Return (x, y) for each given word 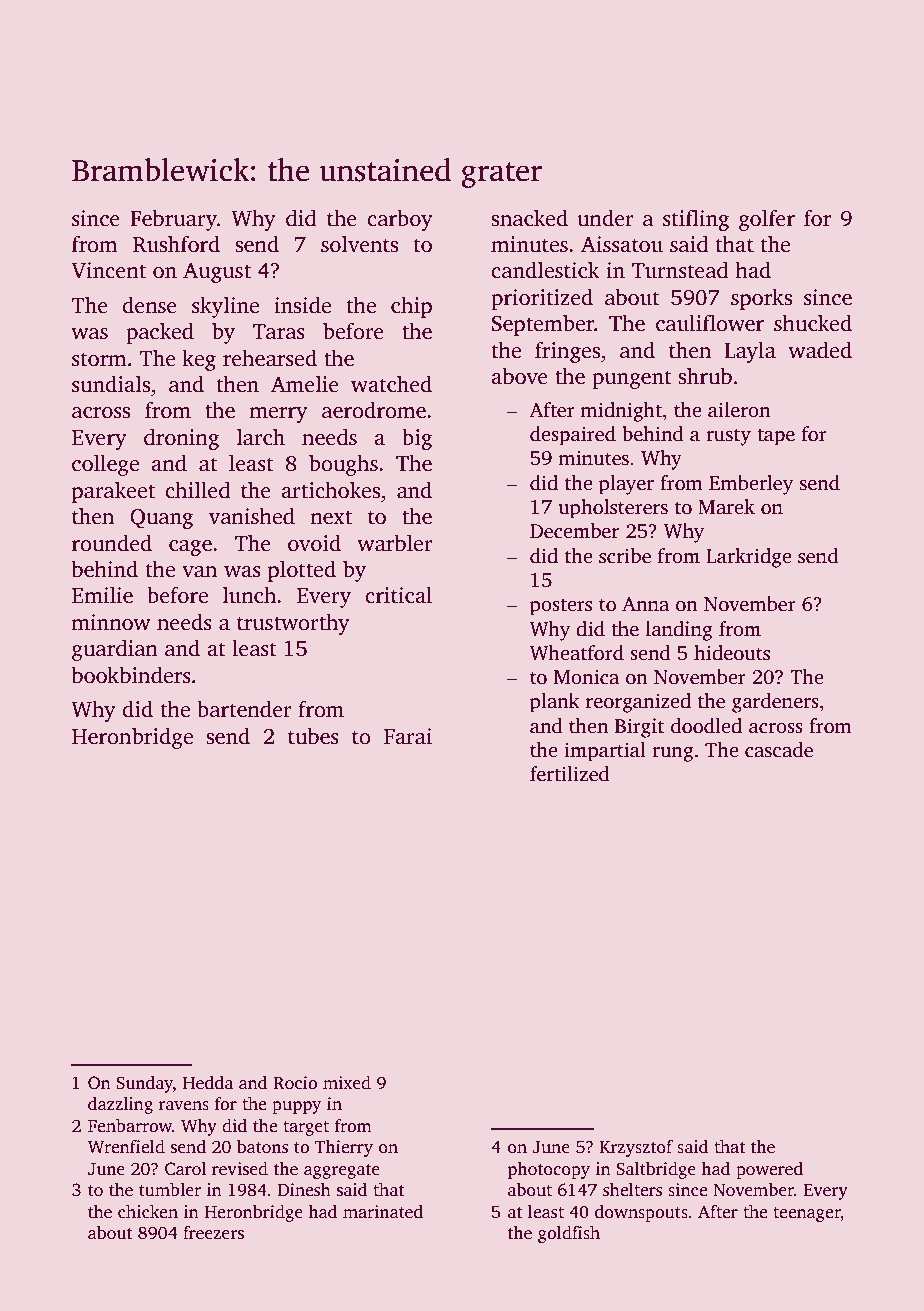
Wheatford (577, 653)
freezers (213, 1233)
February (173, 220)
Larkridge (749, 558)
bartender (244, 709)
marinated (383, 1212)
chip (411, 307)
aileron (739, 410)
